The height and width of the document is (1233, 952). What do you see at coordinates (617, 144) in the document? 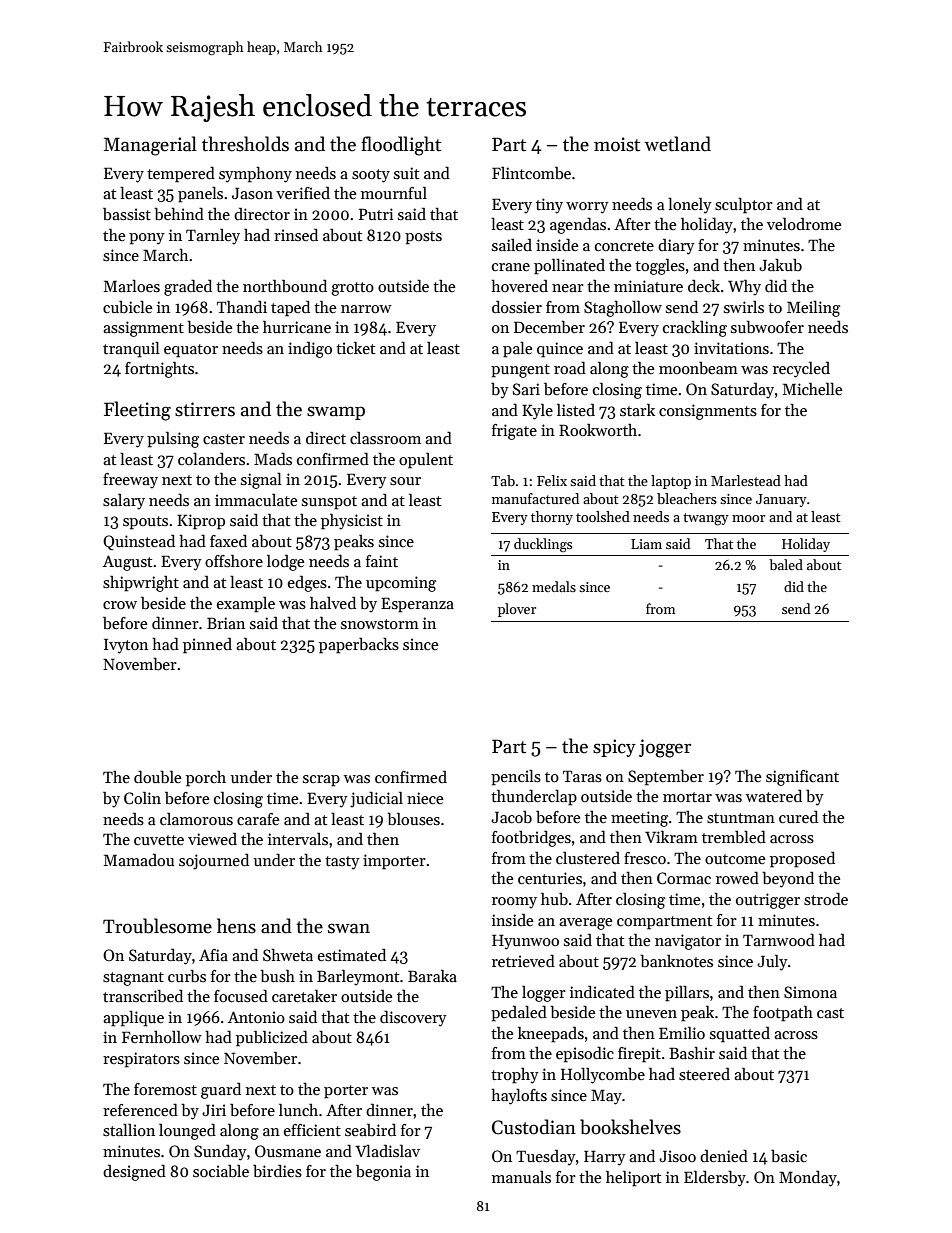
I see `moist` at bounding box center [617, 144].
